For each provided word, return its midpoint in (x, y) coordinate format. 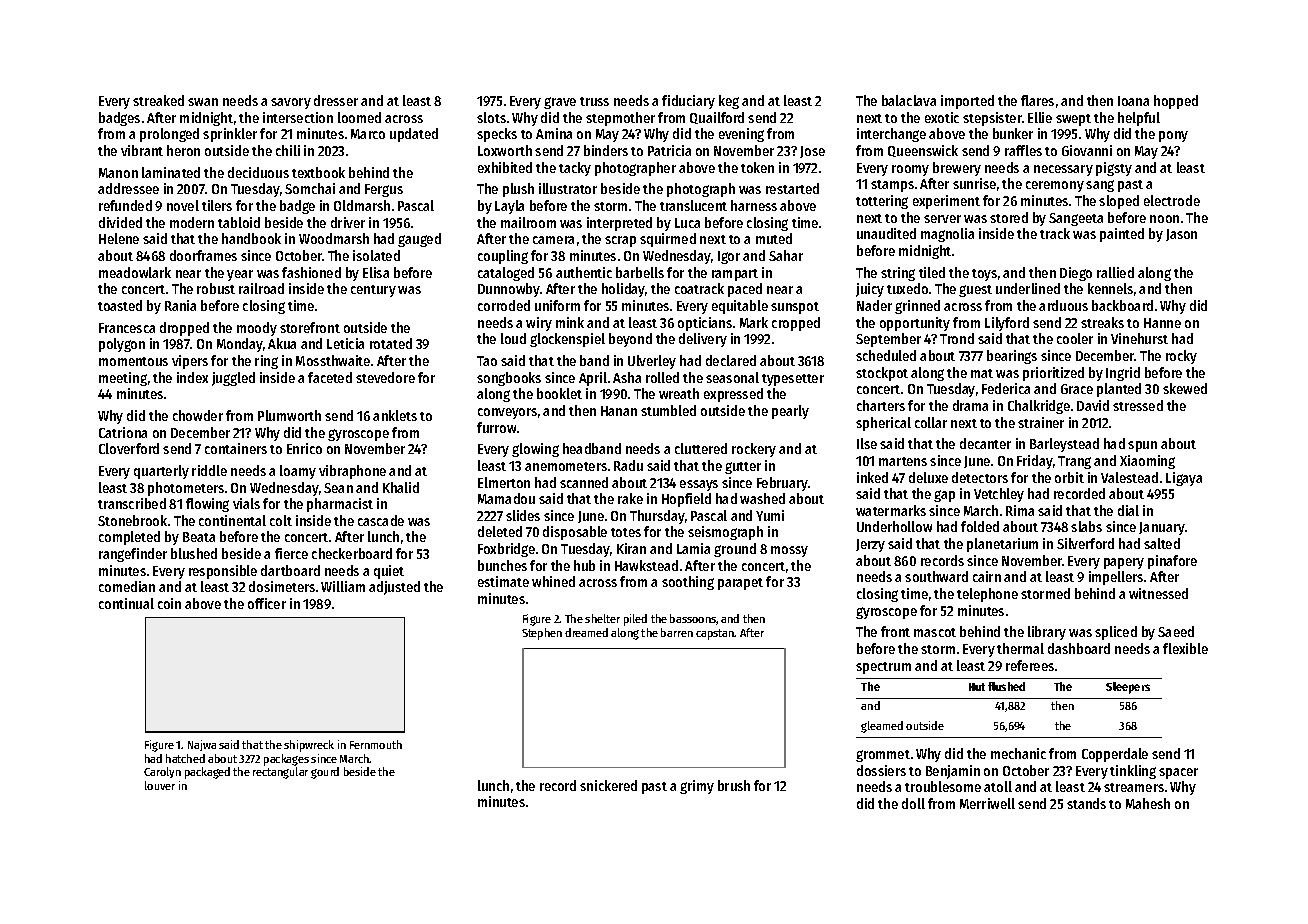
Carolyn (162, 772)
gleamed (882, 727)
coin (169, 603)
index (192, 377)
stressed (1138, 405)
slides (523, 515)
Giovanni (1087, 150)
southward (936, 576)
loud (513, 338)
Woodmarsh (334, 238)
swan (203, 102)
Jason (1181, 235)
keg (729, 102)
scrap (620, 241)
